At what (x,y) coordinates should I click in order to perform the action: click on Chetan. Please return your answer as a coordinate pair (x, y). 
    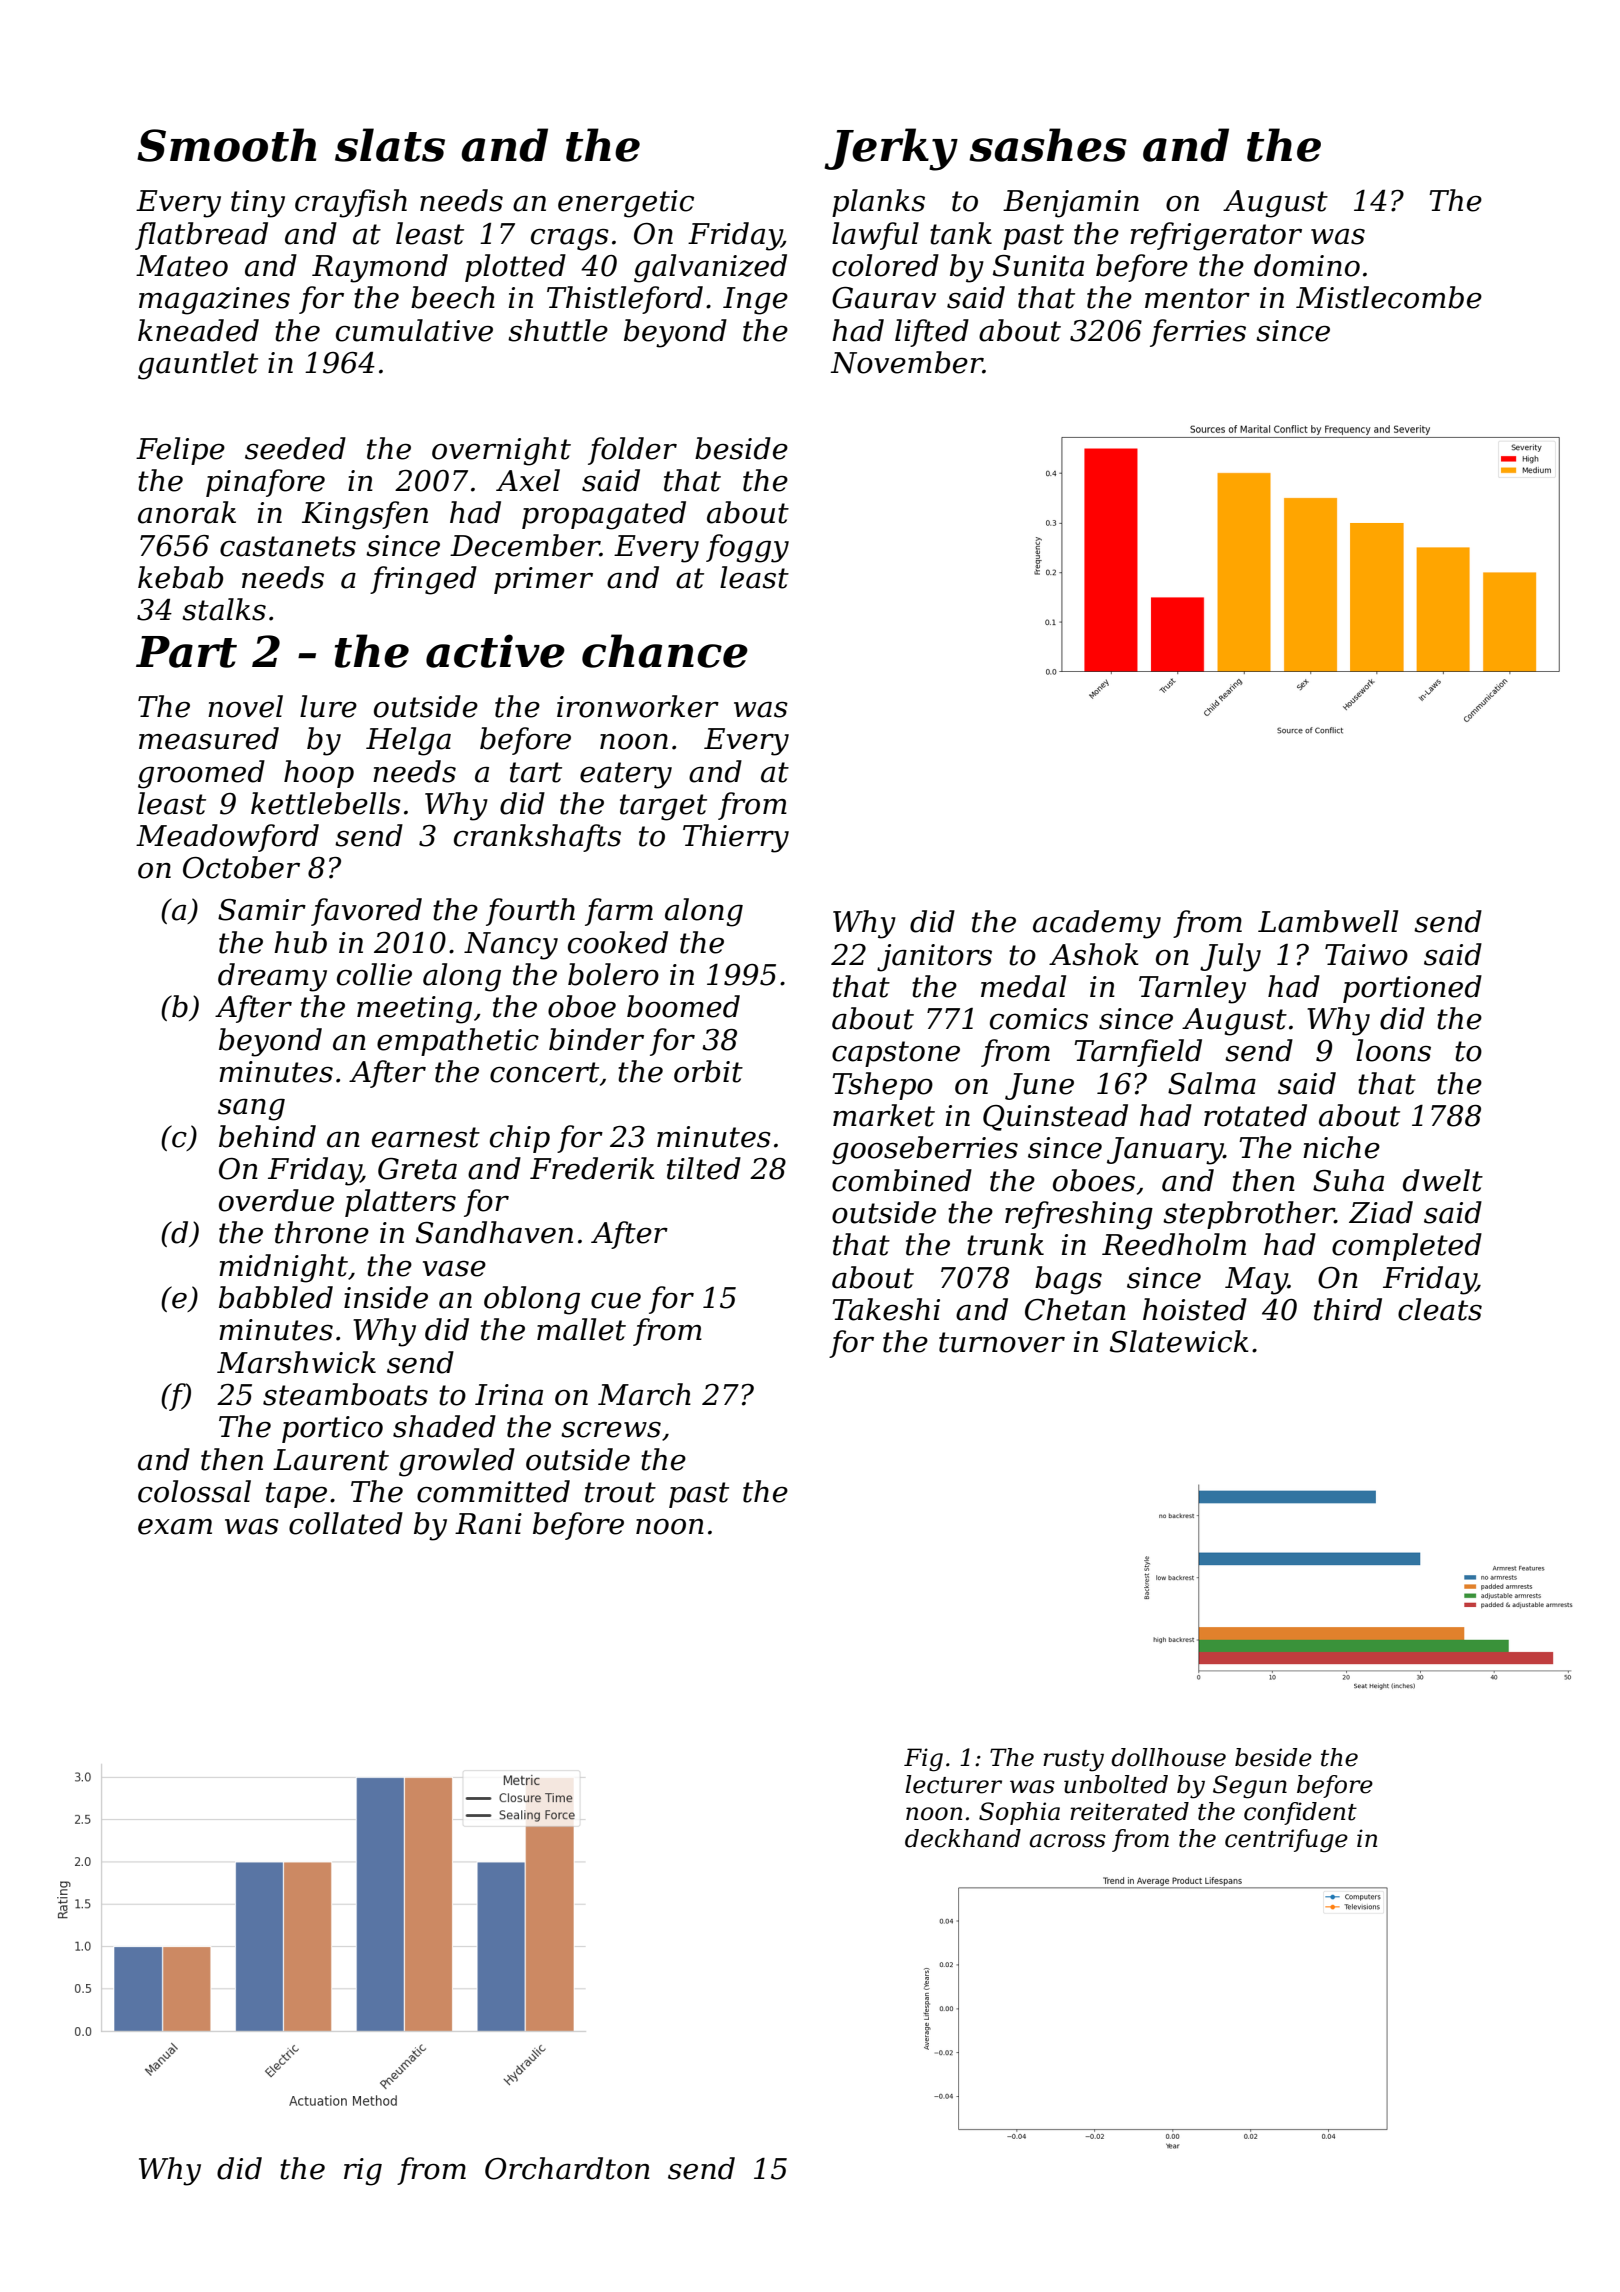
    Looking at the image, I should click on (1075, 1309).
